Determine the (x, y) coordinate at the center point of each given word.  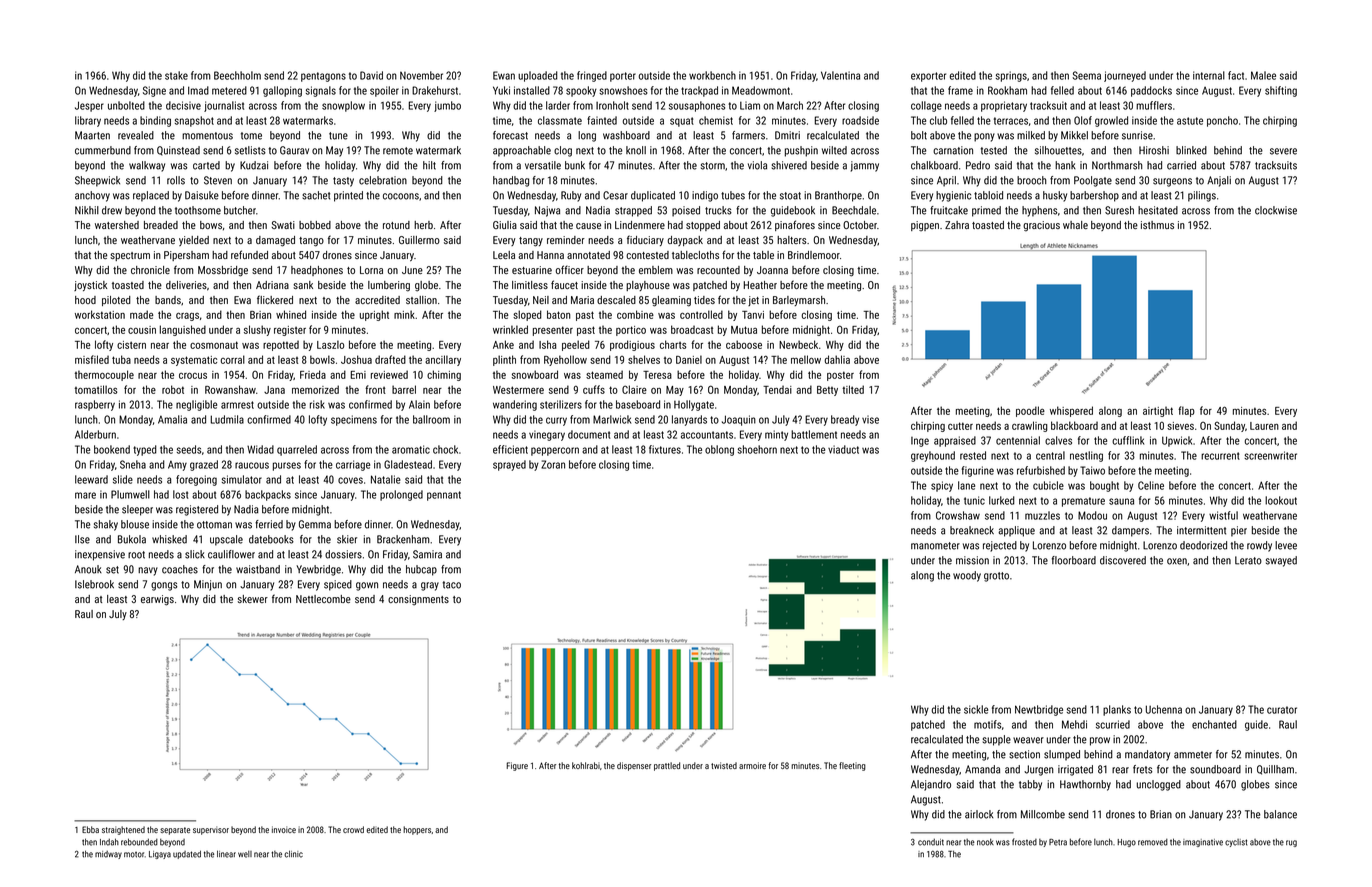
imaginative (1203, 843)
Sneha (133, 464)
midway (108, 855)
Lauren (1264, 426)
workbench (712, 75)
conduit (931, 842)
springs (1011, 76)
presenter (553, 331)
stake (176, 75)
